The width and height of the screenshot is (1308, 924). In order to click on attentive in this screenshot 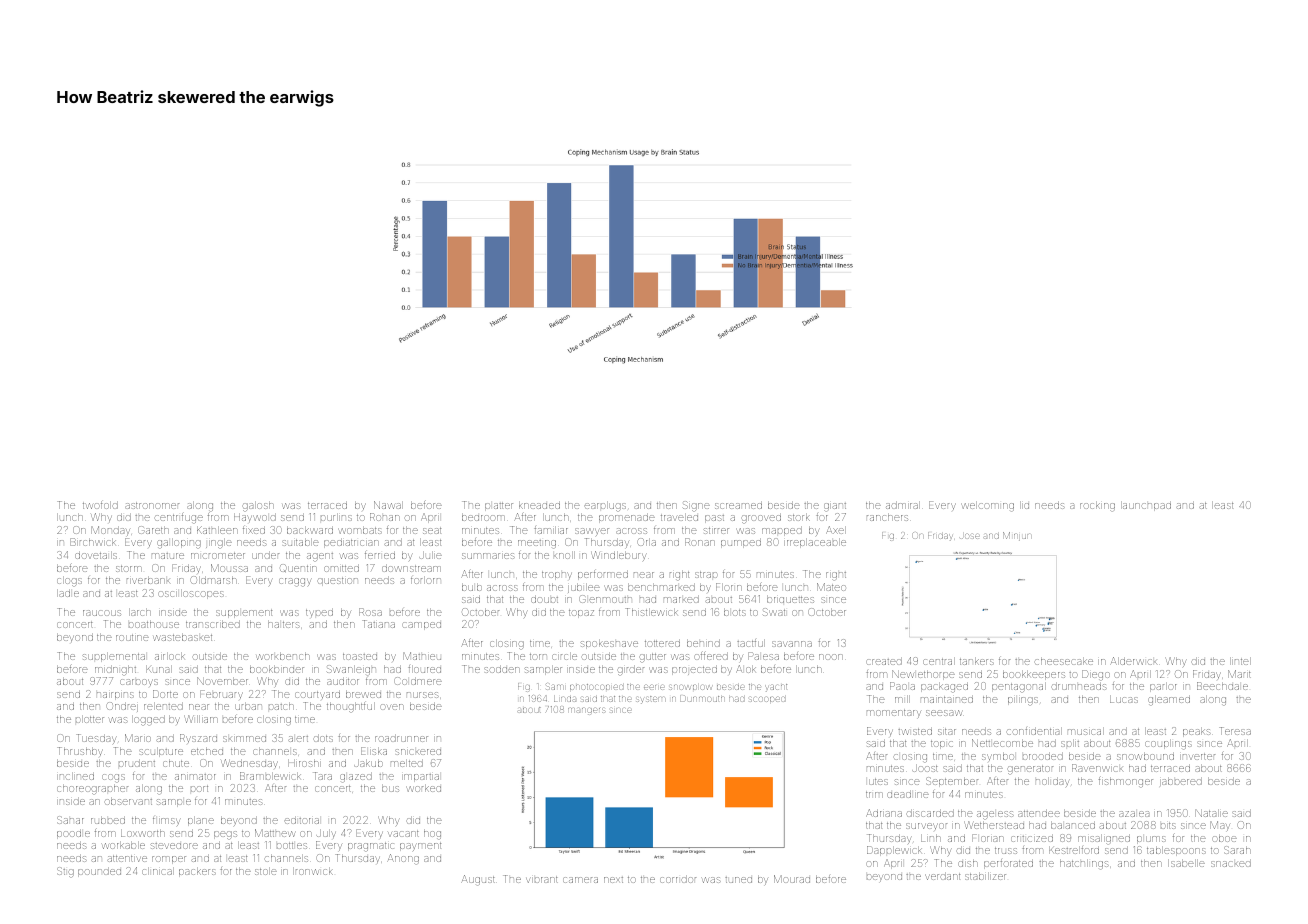, I will do `click(127, 858)`.
